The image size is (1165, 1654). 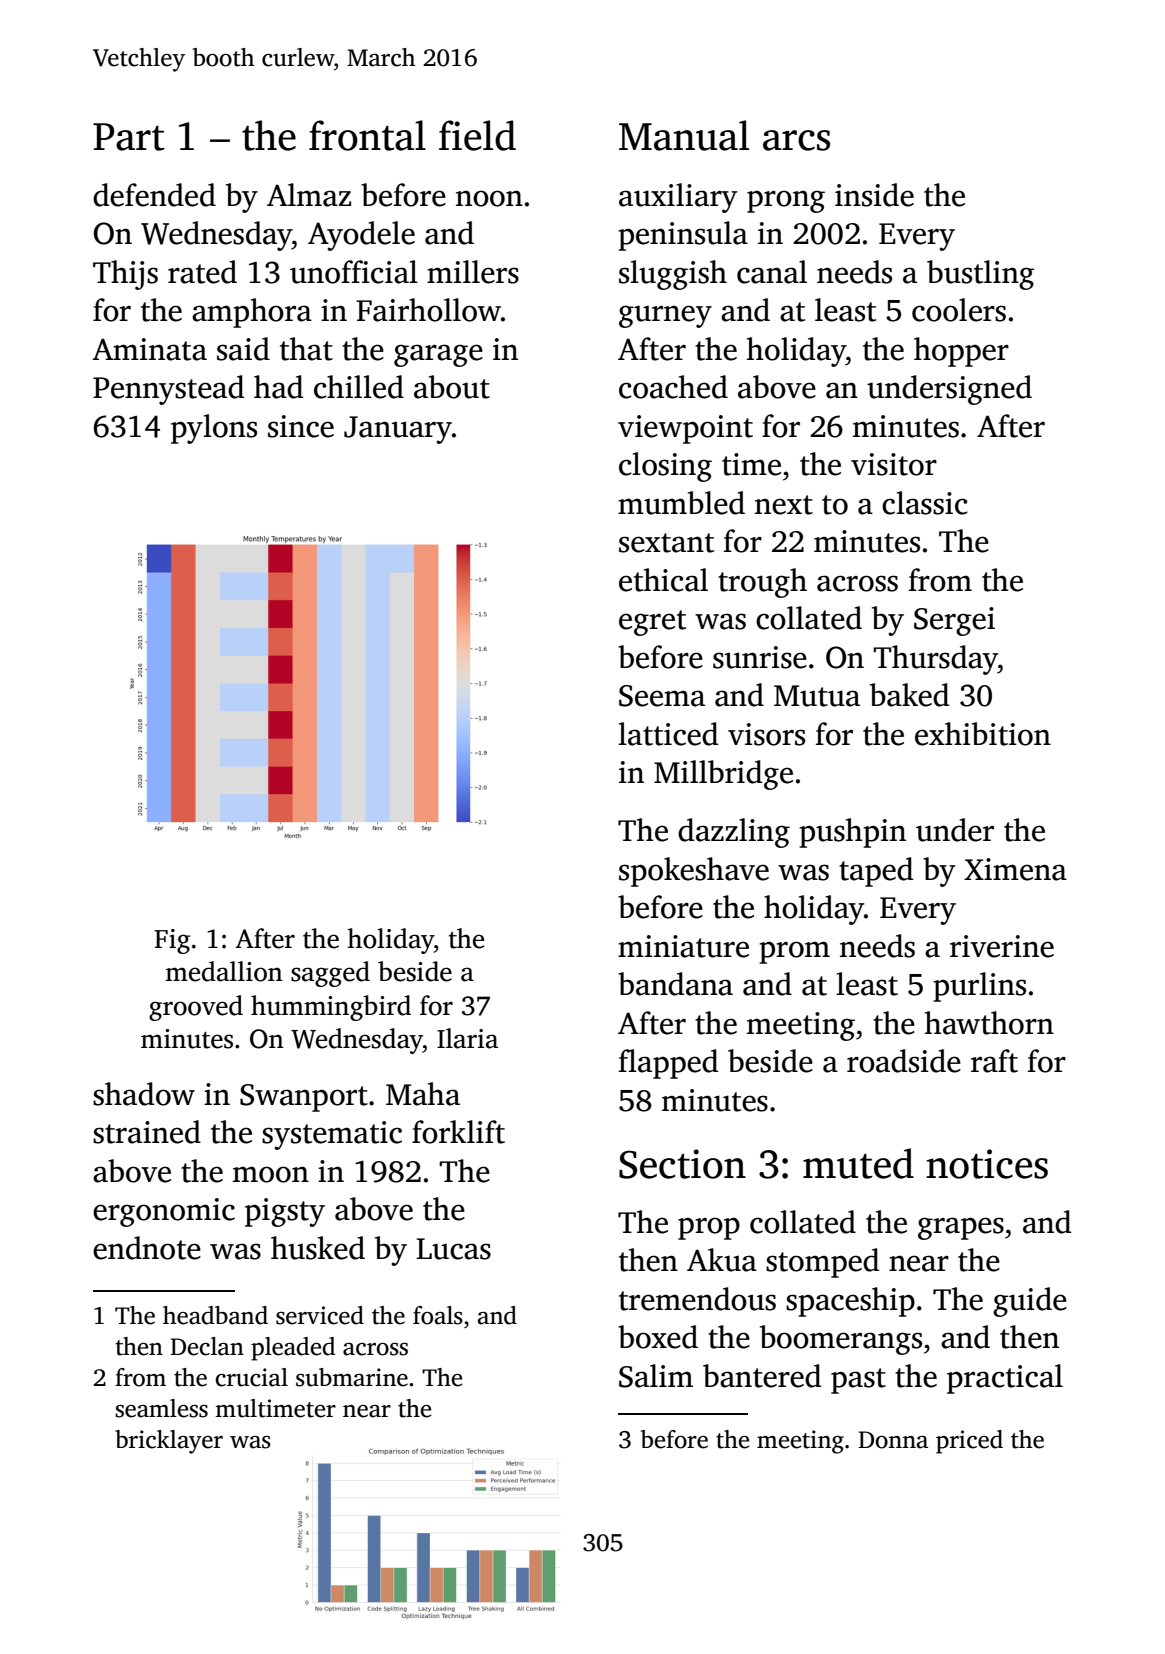 What do you see at coordinates (983, 734) in the screenshot?
I see `exhibition` at bounding box center [983, 734].
